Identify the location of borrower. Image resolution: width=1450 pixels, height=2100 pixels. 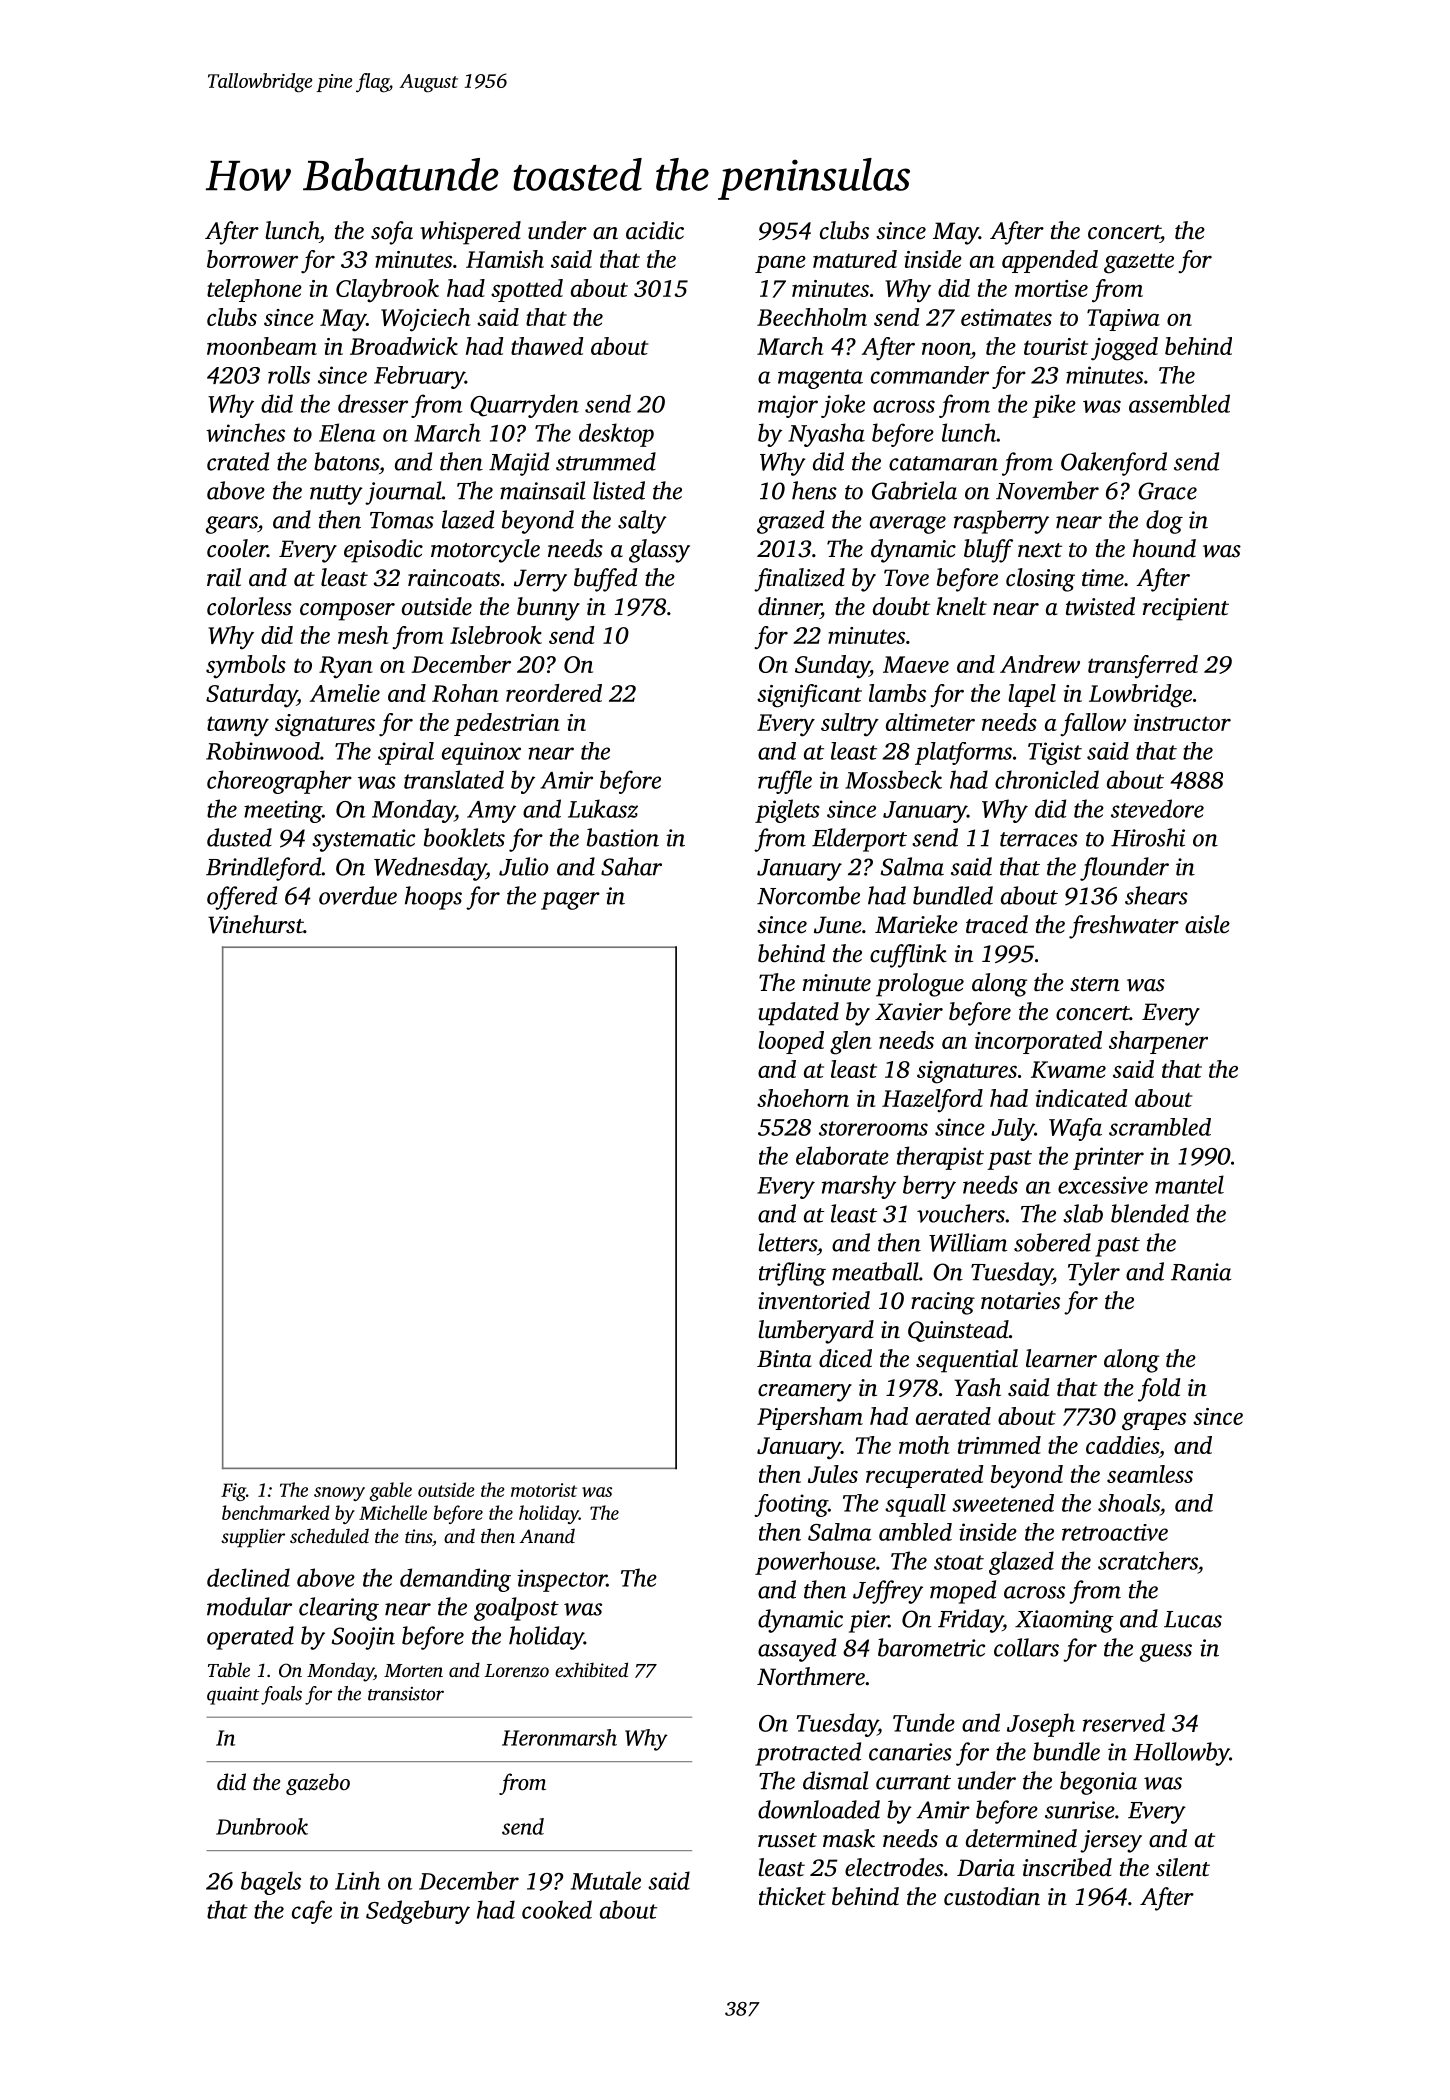
(252, 259).
